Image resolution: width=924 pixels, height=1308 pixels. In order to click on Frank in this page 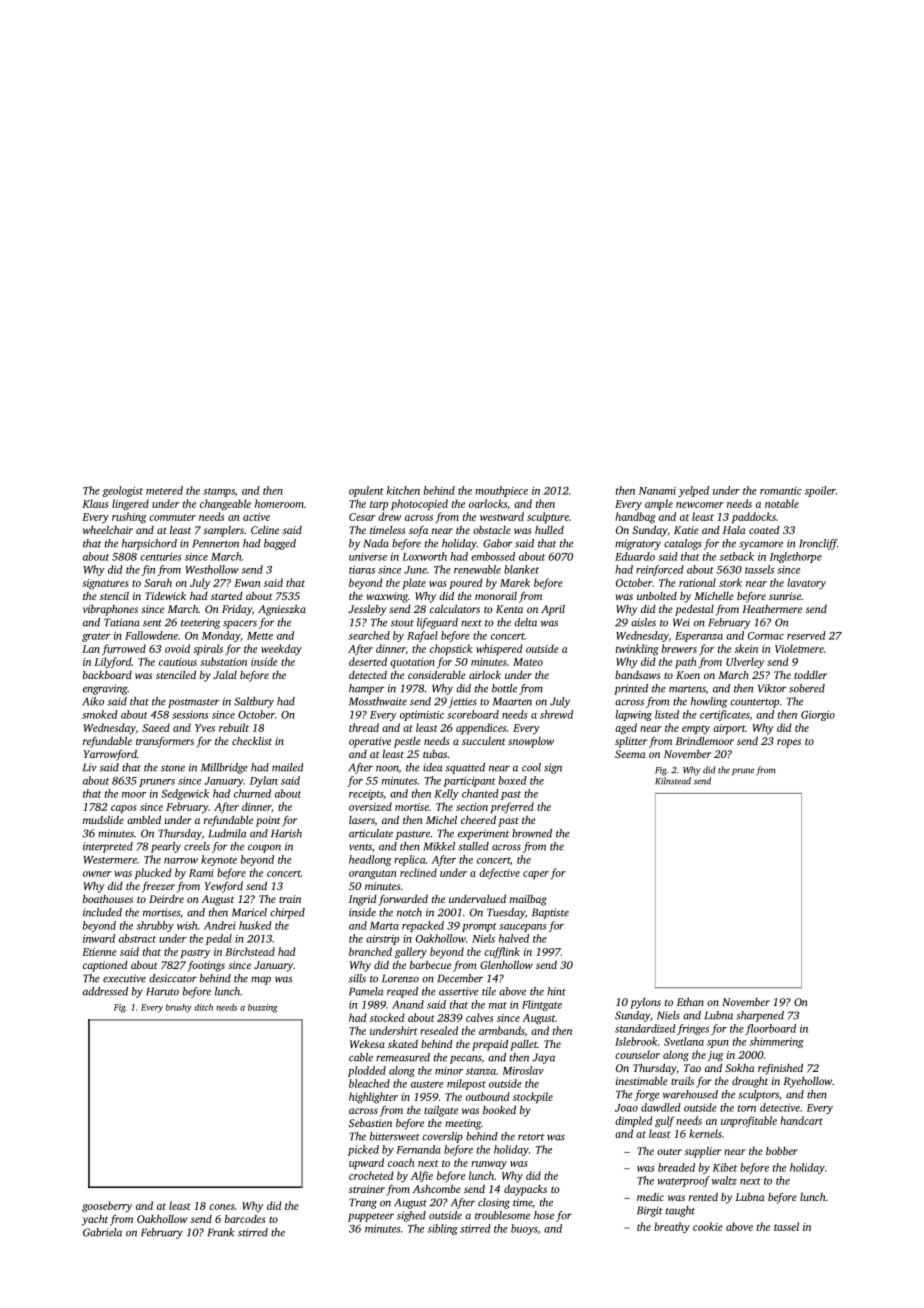, I will do `click(221, 1232)`.
